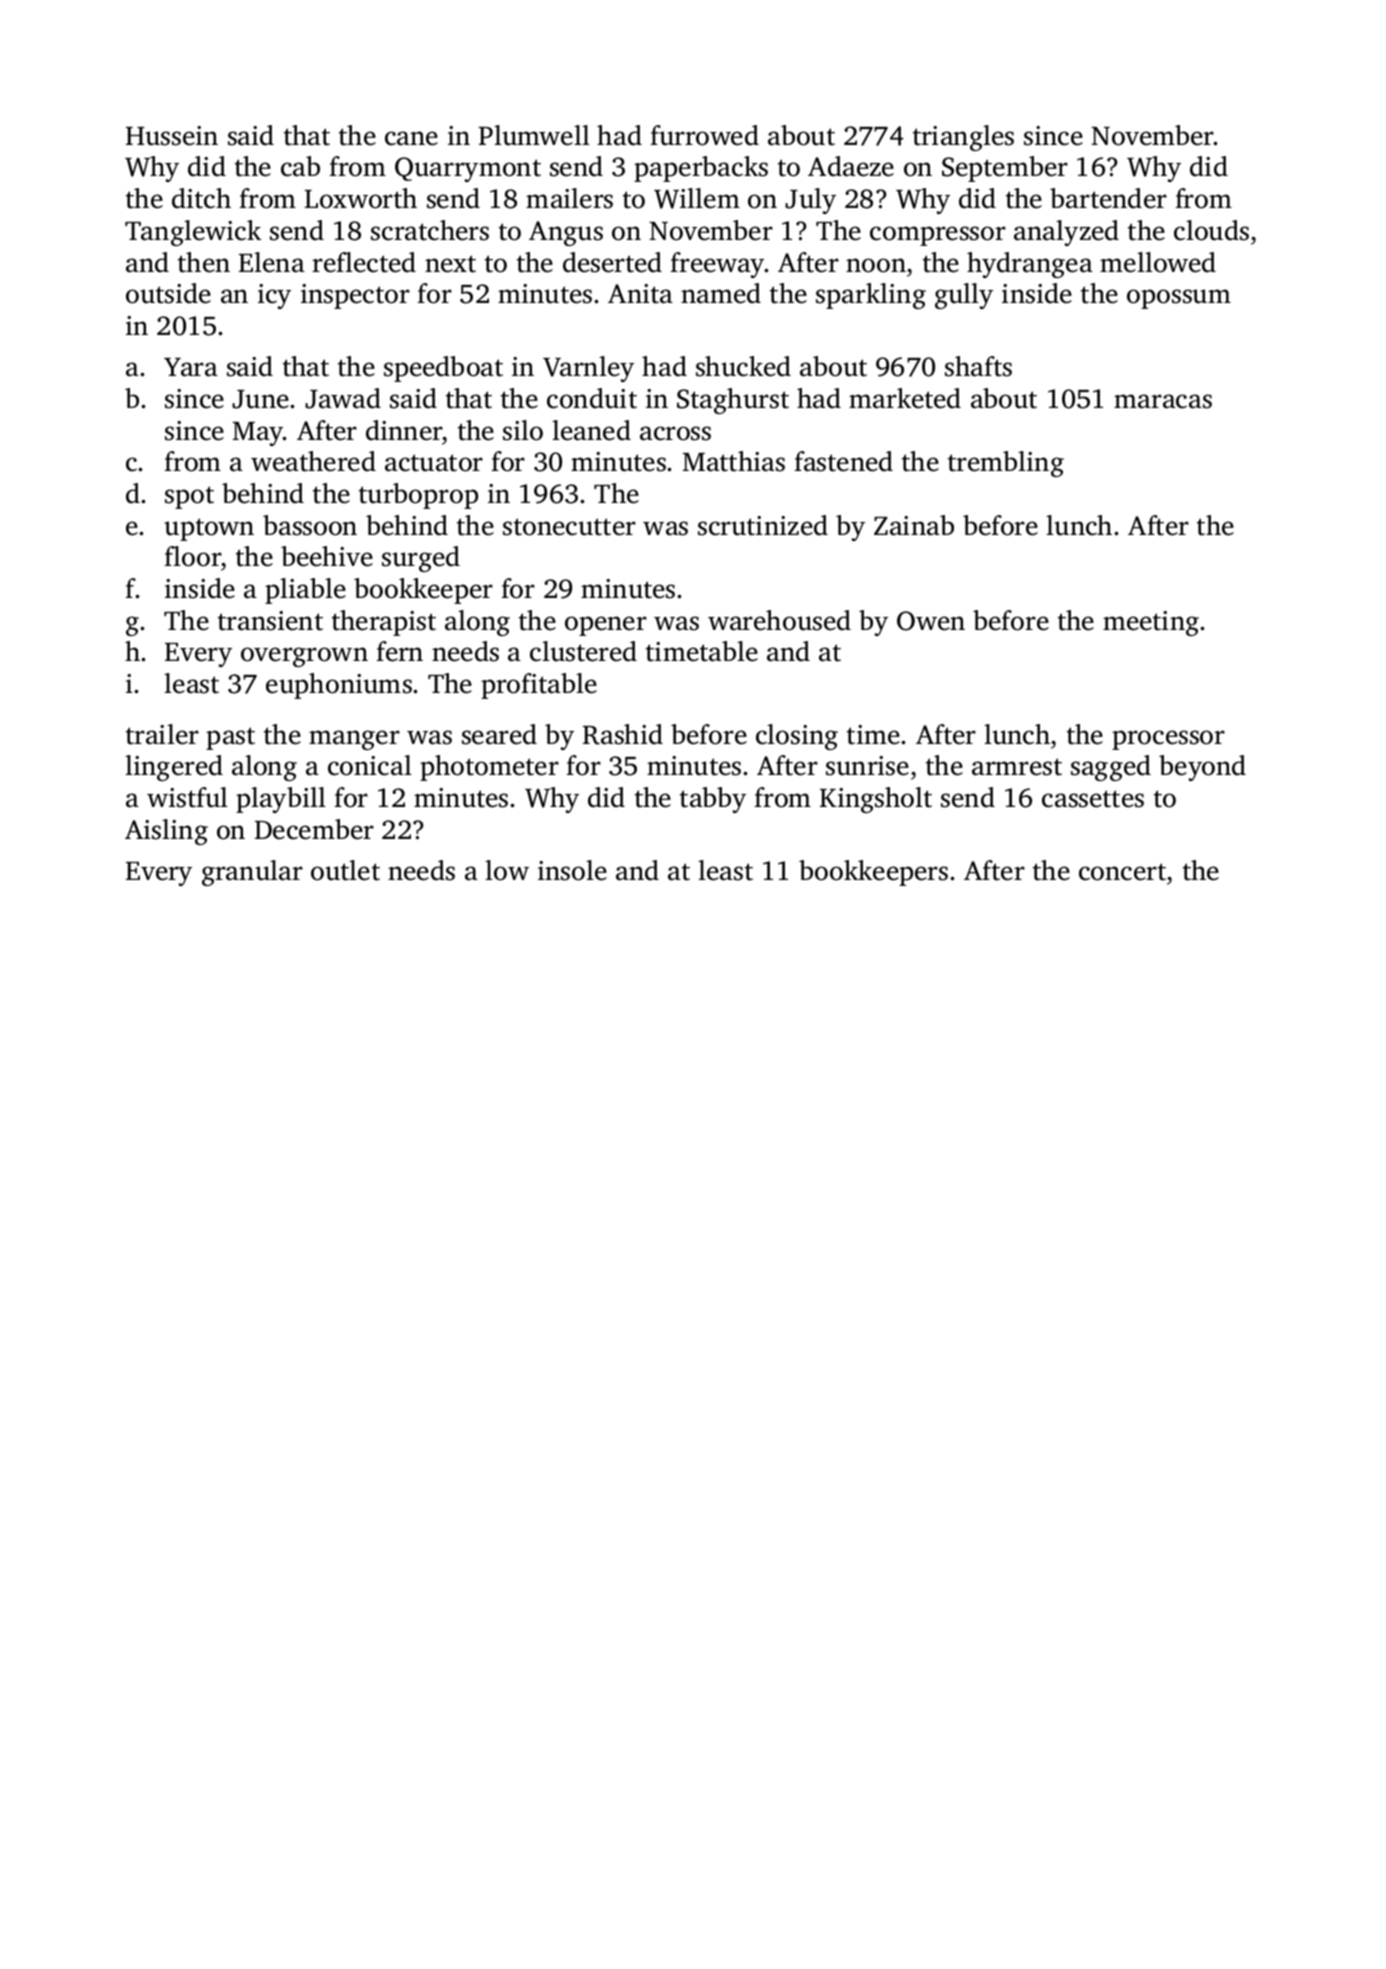 This page has width=1386, height=1969. What do you see at coordinates (1163, 401) in the page?
I see `maracas` at bounding box center [1163, 401].
